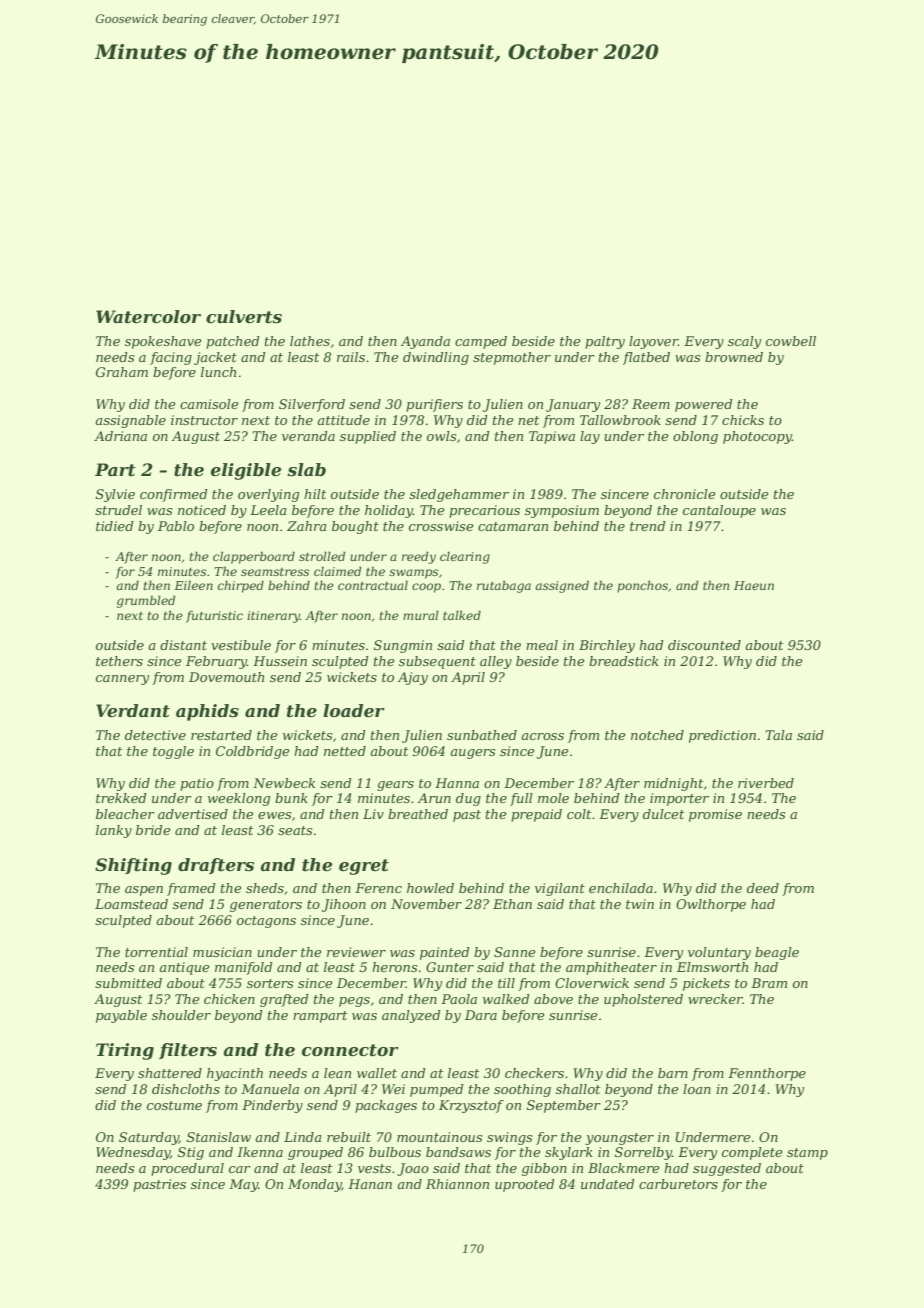 The height and width of the document is (1308, 924). What do you see at coordinates (187, 1169) in the document?
I see `procedural` at bounding box center [187, 1169].
